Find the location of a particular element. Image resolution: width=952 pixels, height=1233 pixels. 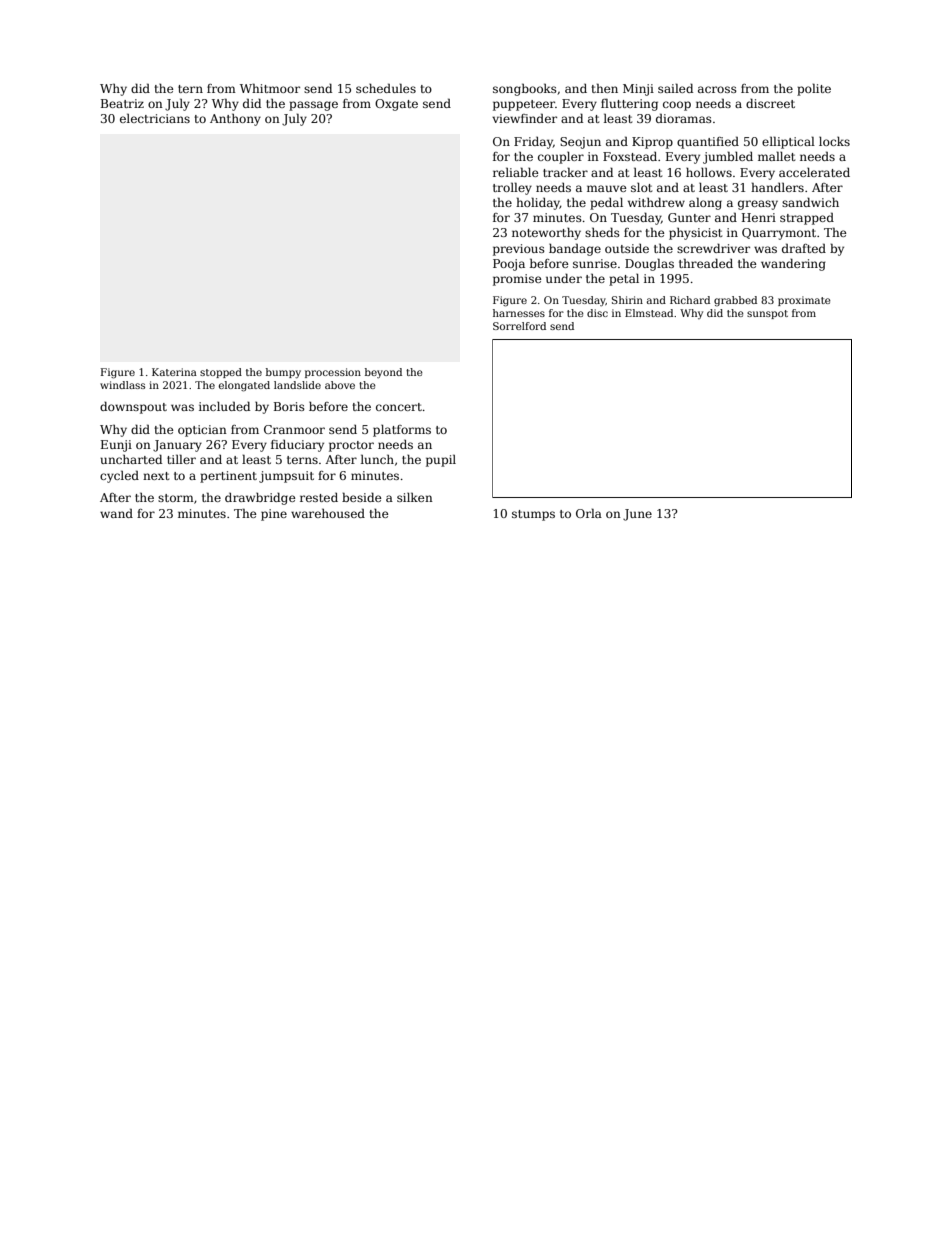

Elmstead is located at coordinates (649, 313).
